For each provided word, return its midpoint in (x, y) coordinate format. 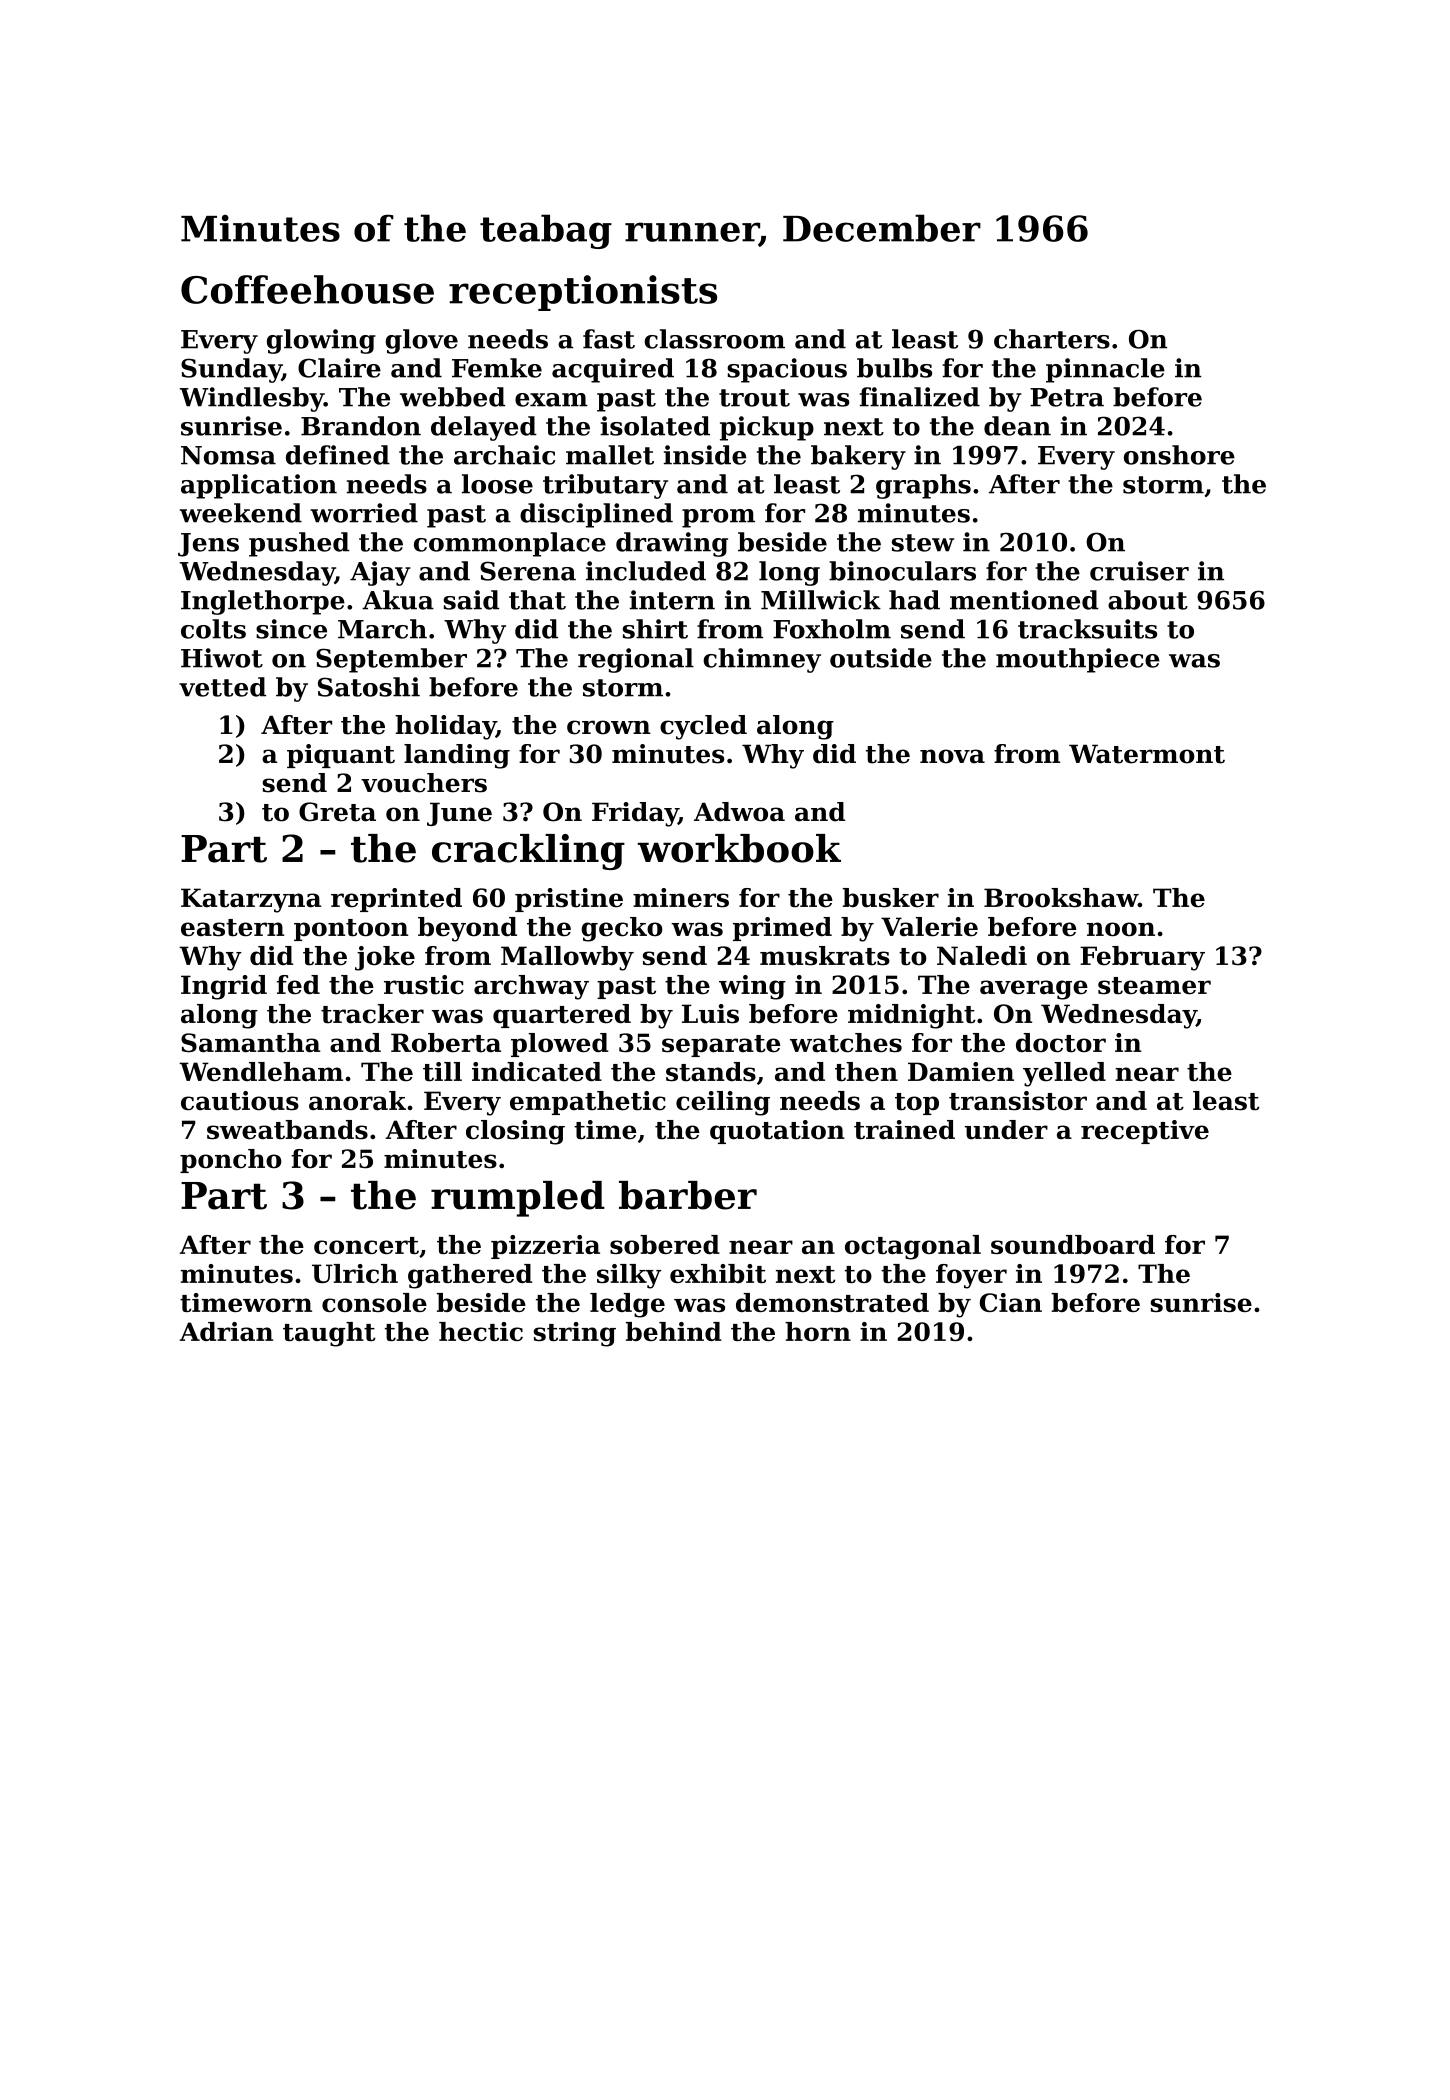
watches (846, 1043)
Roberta (446, 1043)
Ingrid (224, 987)
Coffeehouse (307, 289)
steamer (1154, 986)
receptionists (583, 293)
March (382, 629)
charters (1052, 339)
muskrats (825, 956)
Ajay (380, 573)
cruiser (1139, 571)
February (1142, 958)
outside (881, 658)
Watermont (1147, 754)
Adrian (226, 1331)
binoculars (902, 571)
